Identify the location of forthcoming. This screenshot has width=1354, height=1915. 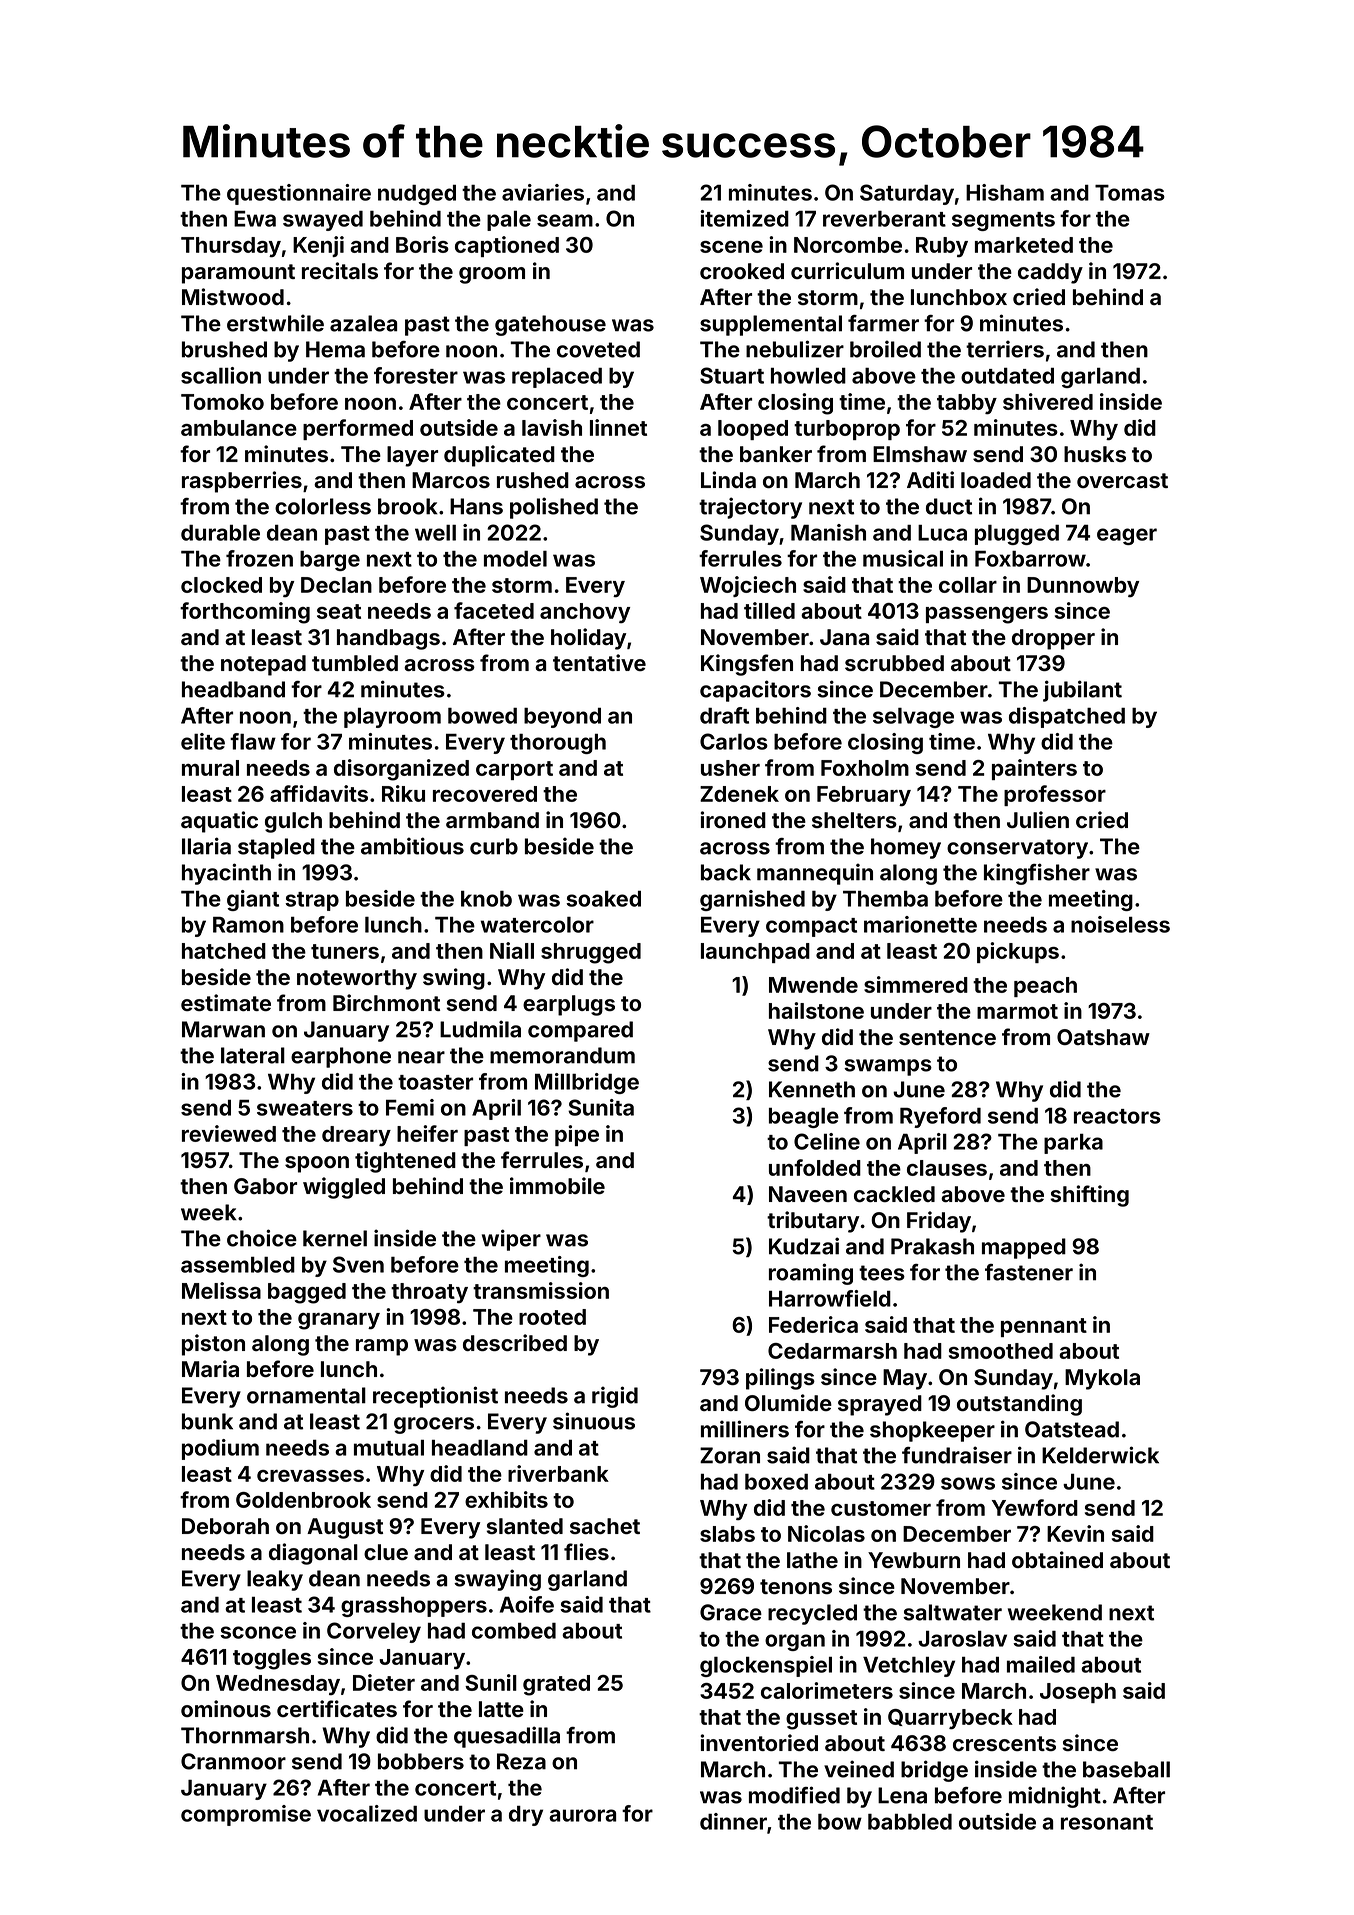
(245, 613).
